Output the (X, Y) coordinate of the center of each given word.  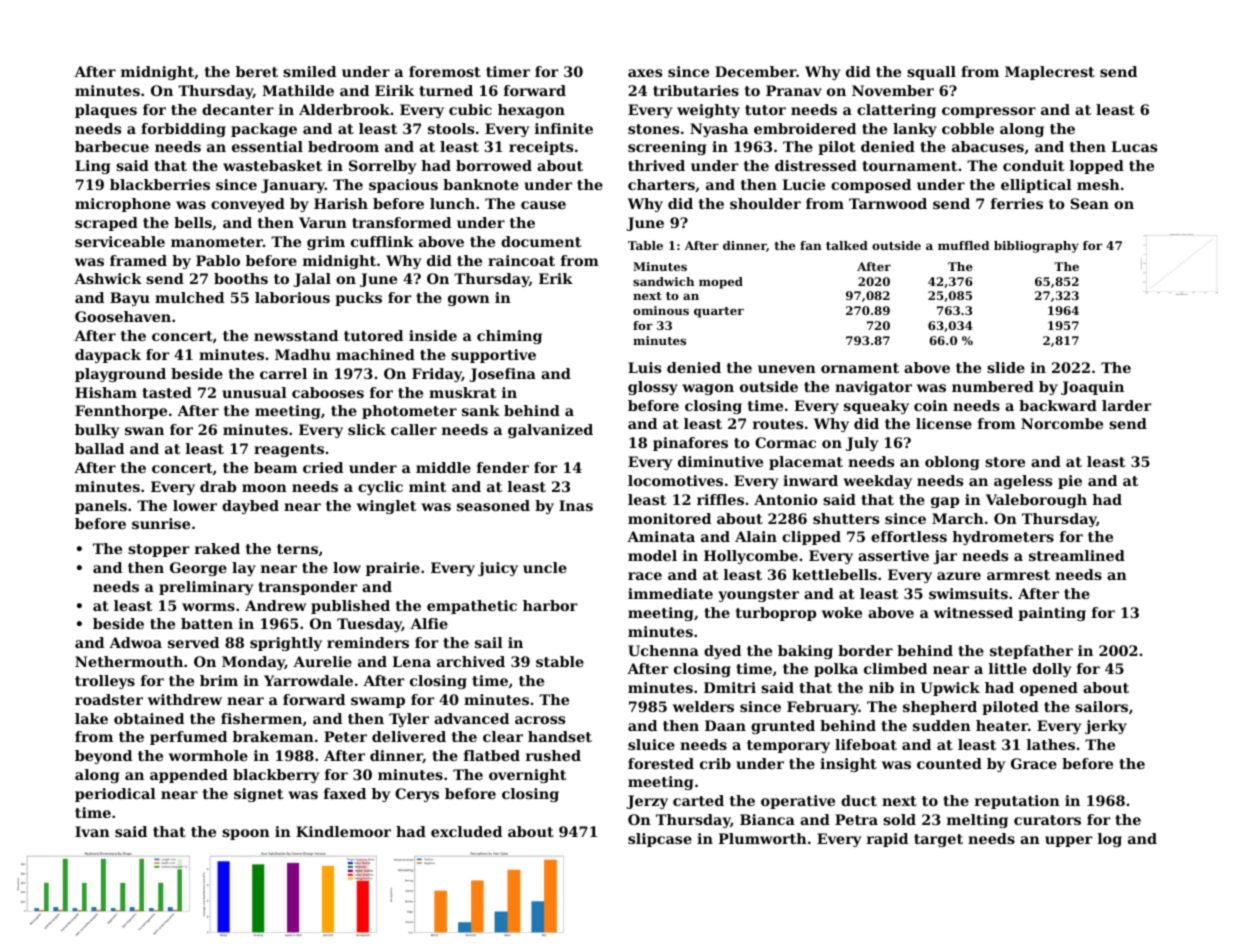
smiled (309, 71)
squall (931, 73)
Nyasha (719, 130)
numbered (993, 386)
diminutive (720, 461)
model (652, 555)
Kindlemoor (343, 831)
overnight (527, 776)
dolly (1052, 670)
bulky (97, 431)
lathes (1051, 744)
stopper (158, 550)
